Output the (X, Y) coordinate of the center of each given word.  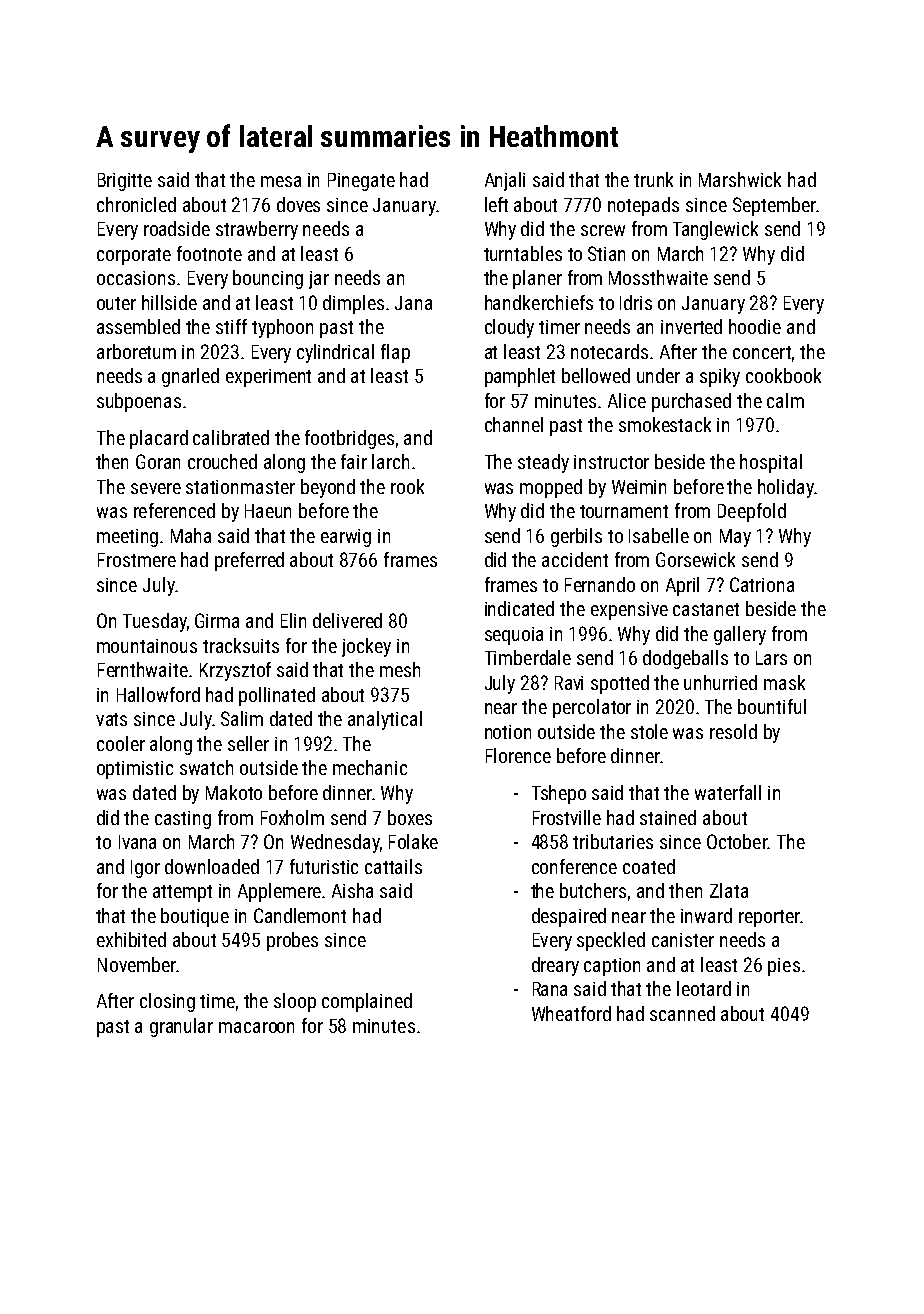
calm (785, 400)
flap (395, 353)
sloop (295, 1002)
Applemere (279, 892)
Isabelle (659, 535)
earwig (346, 538)
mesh (400, 669)
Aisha (352, 890)
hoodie (755, 326)
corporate (134, 256)
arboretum (136, 351)
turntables (523, 253)
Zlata (729, 890)
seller (248, 743)
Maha (191, 535)
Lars (771, 658)
